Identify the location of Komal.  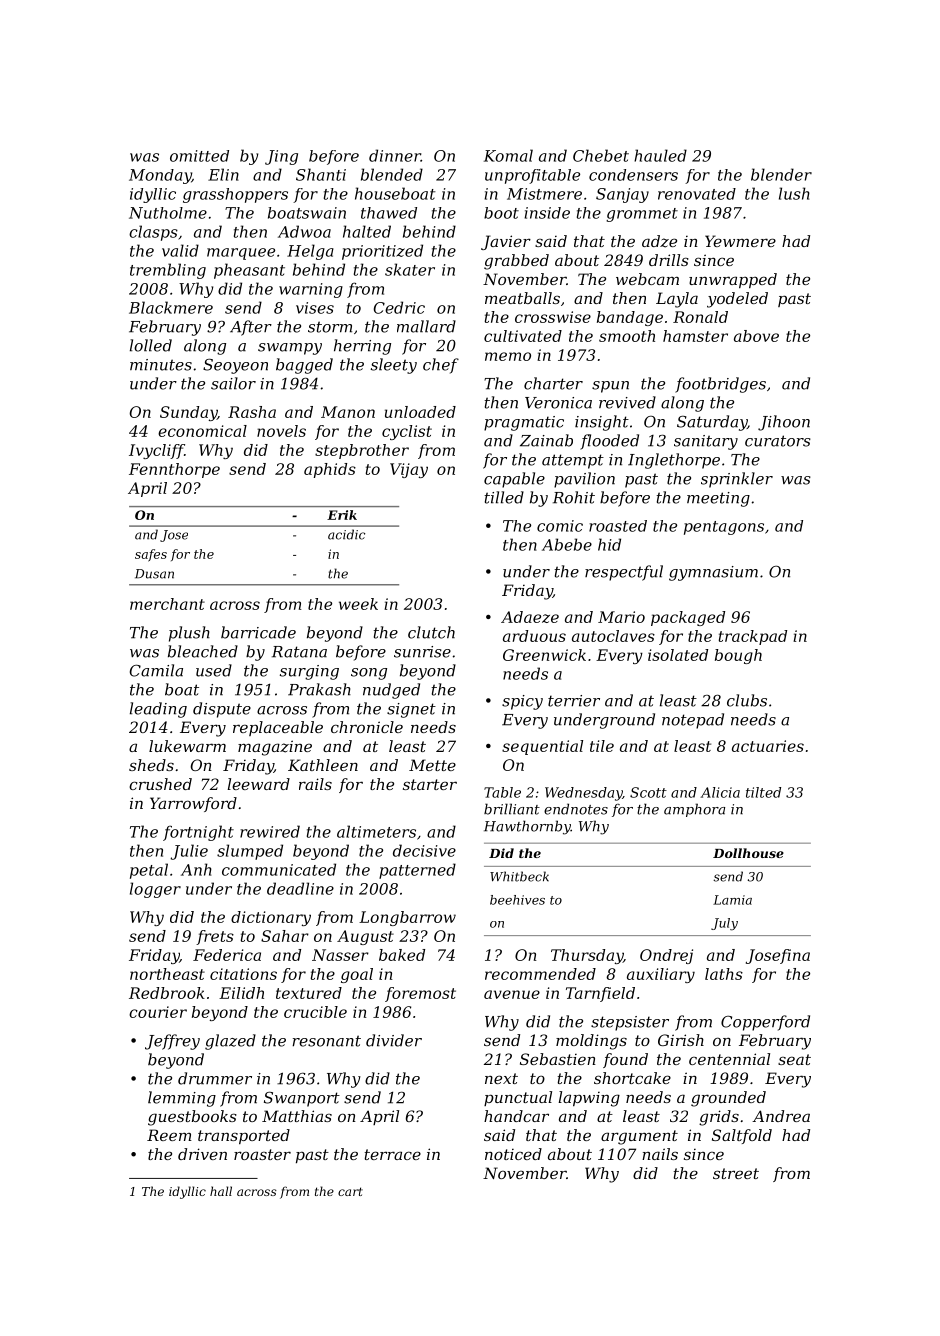
(508, 155).
